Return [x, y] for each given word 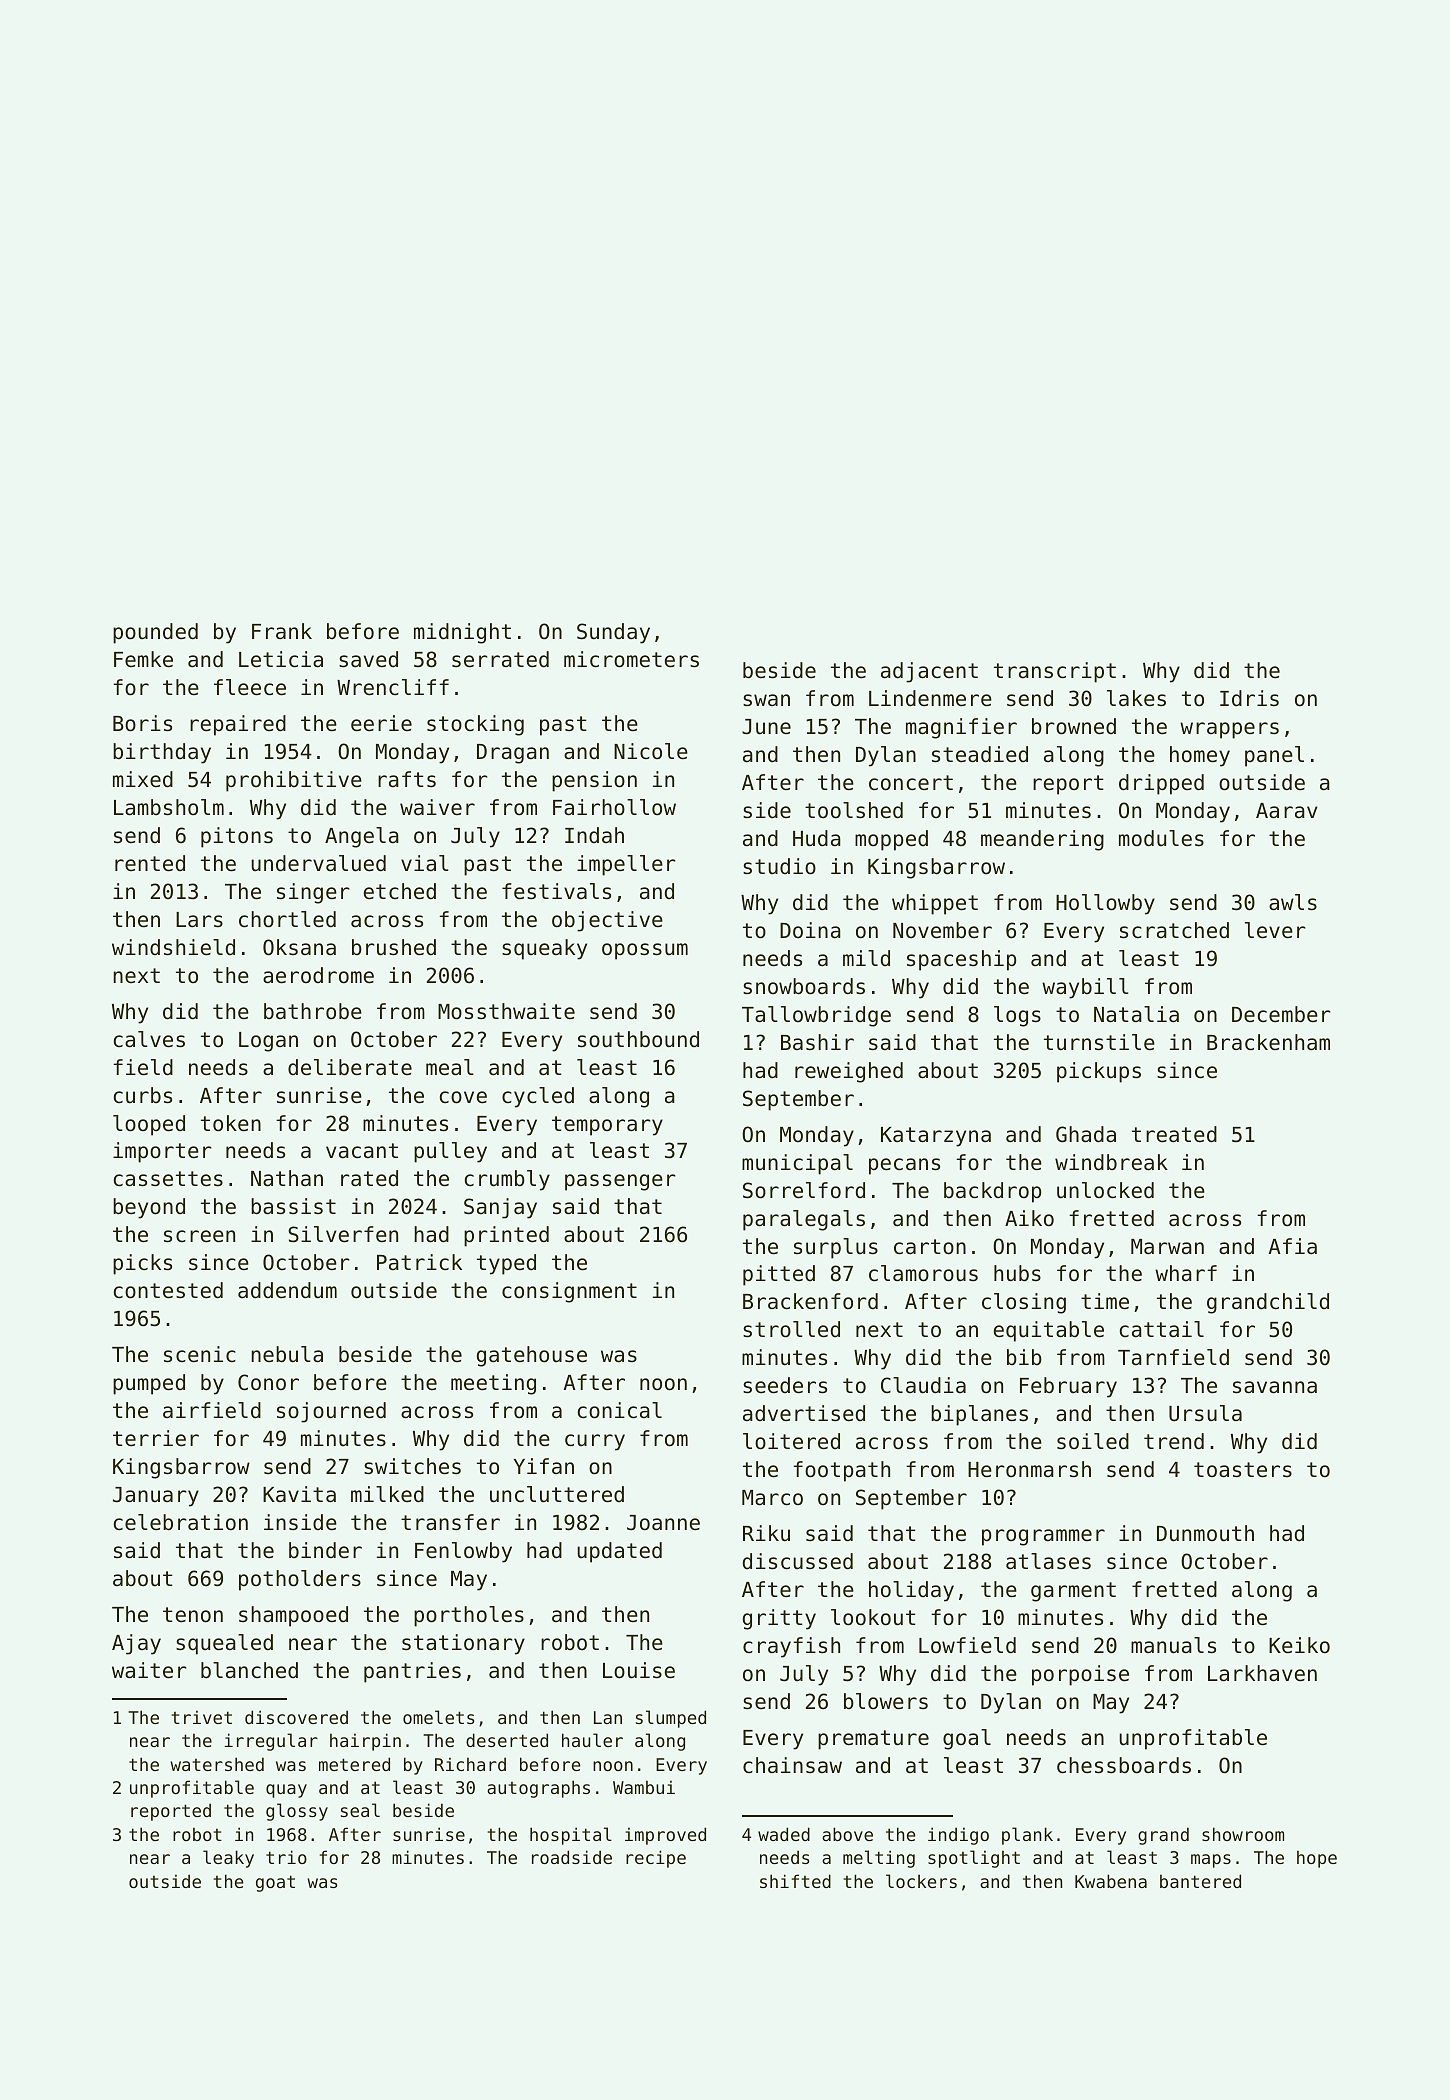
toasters [1243, 1470]
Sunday [613, 633]
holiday [911, 1591]
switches [412, 1466]
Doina [810, 930]
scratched [1174, 930]
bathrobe [313, 1011]
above [847, 1834]
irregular [271, 1742]
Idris [1249, 698]
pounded [155, 633]
